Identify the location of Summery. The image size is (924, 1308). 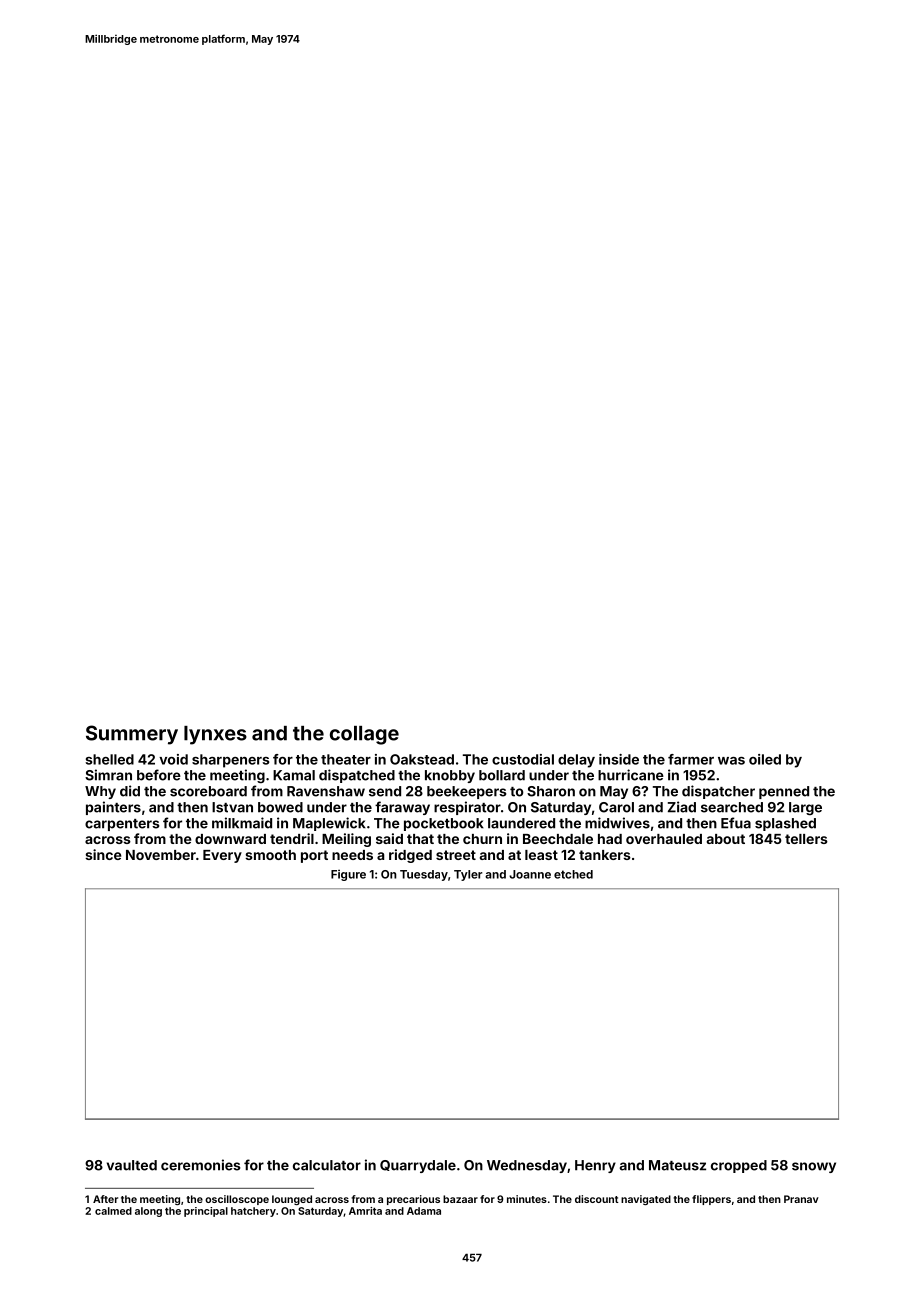
(132, 735).
